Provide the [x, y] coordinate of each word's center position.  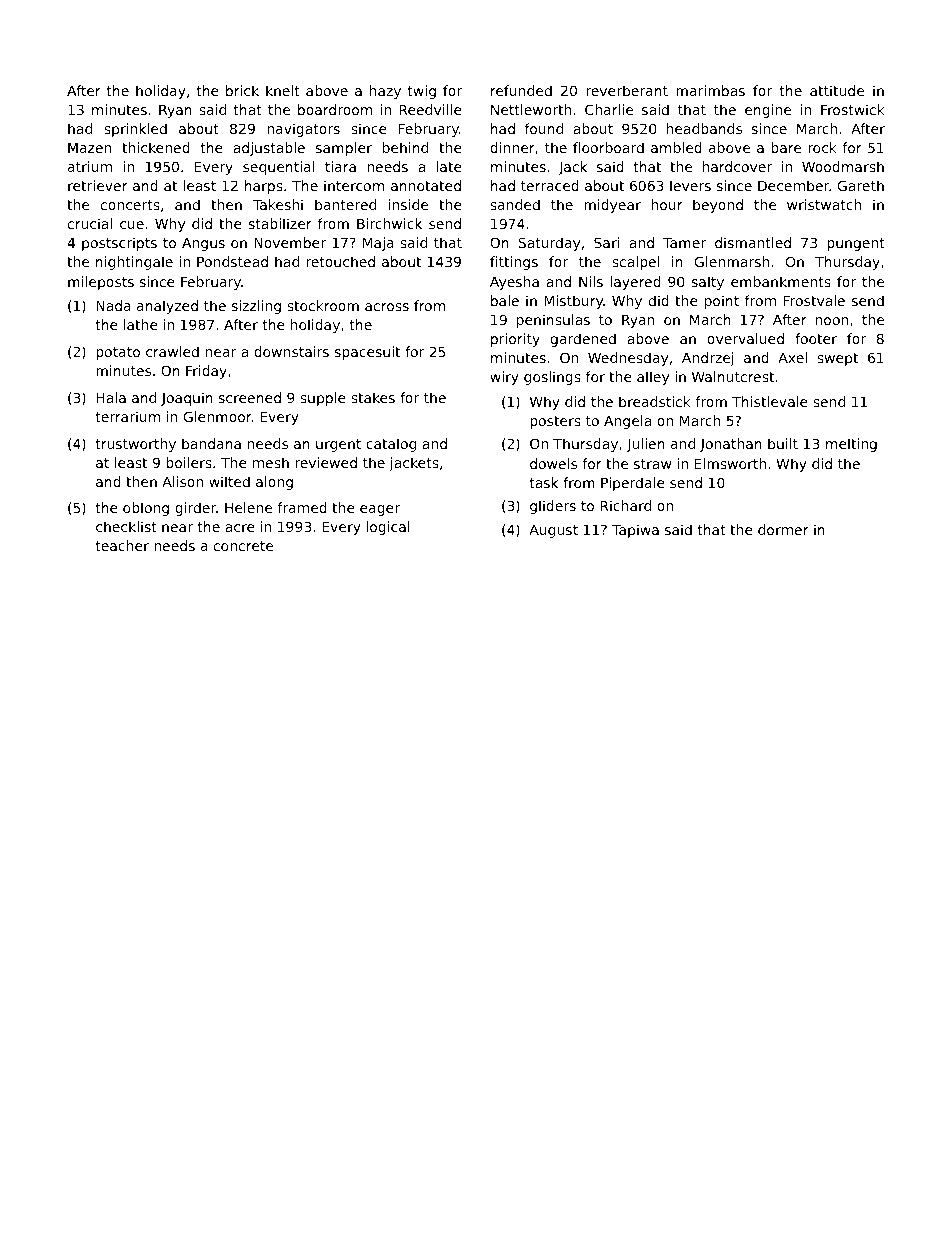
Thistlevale [770, 401]
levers [690, 185]
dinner [512, 147]
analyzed [167, 307]
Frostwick [853, 109]
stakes [373, 397]
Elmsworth [730, 463]
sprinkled [135, 130]
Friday [206, 372]
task [544, 482]
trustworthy [136, 445]
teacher [122, 545]
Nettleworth [531, 109]
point [722, 302]
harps [264, 187]
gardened [583, 340]
